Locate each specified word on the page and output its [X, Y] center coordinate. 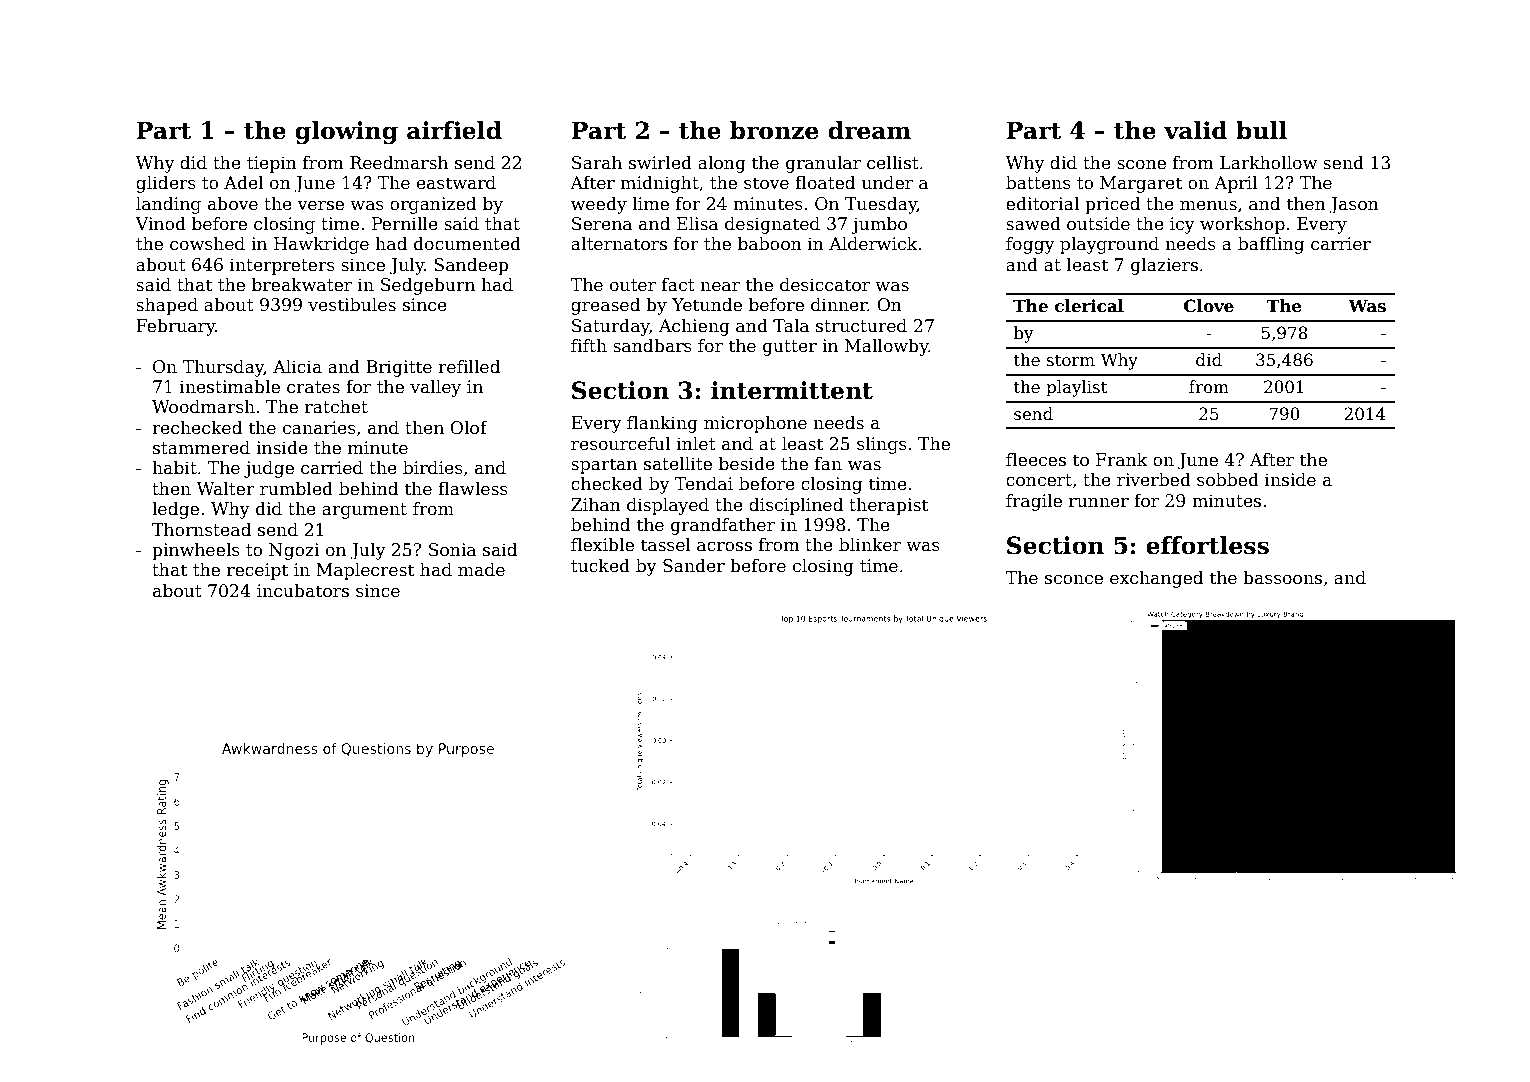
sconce [1074, 580]
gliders [166, 184]
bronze [774, 130]
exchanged [1156, 579]
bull [1261, 130]
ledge [175, 510]
